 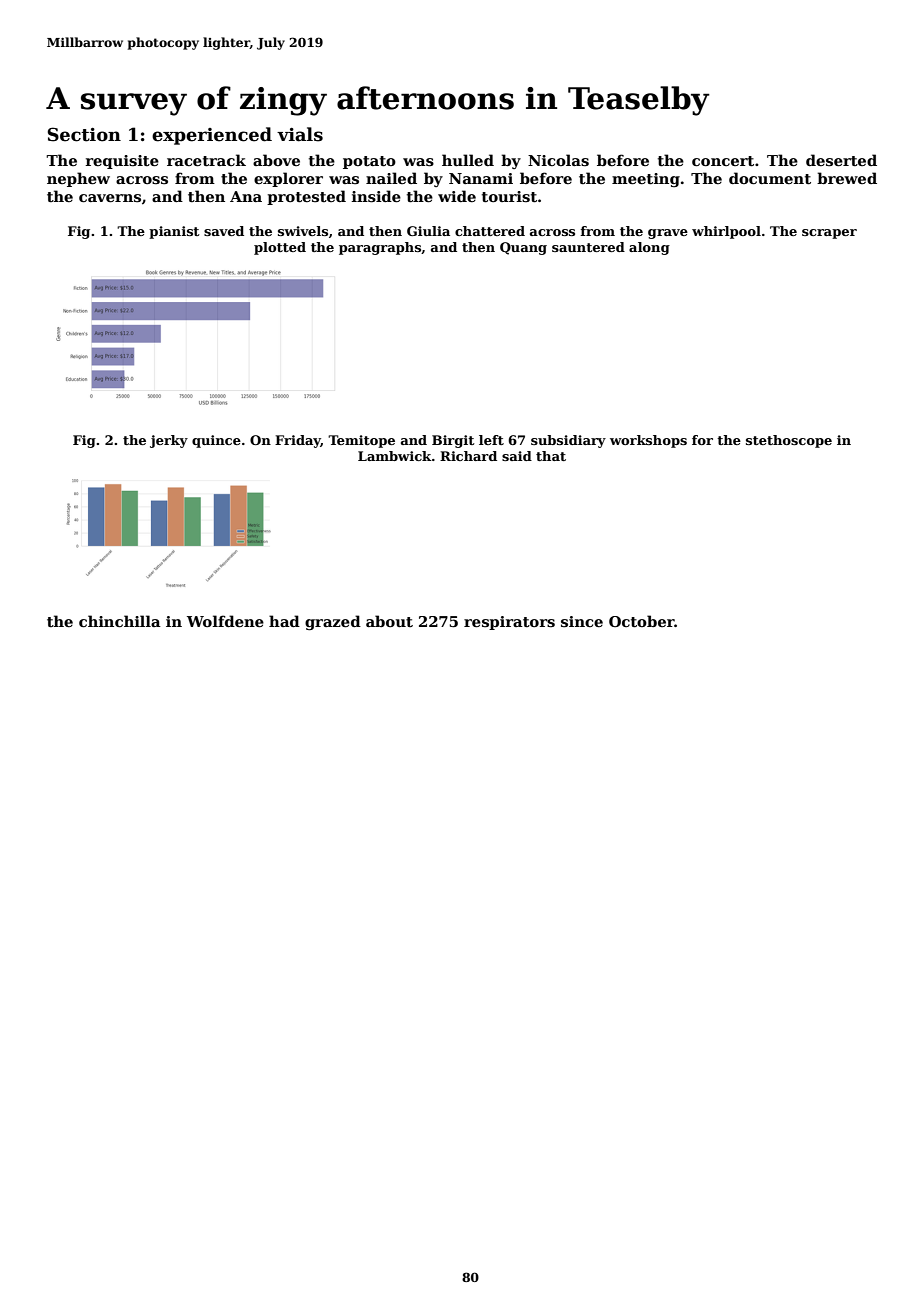 What do you see at coordinates (829, 234) in the document?
I see `scraper` at bounding box center [829, 234].
